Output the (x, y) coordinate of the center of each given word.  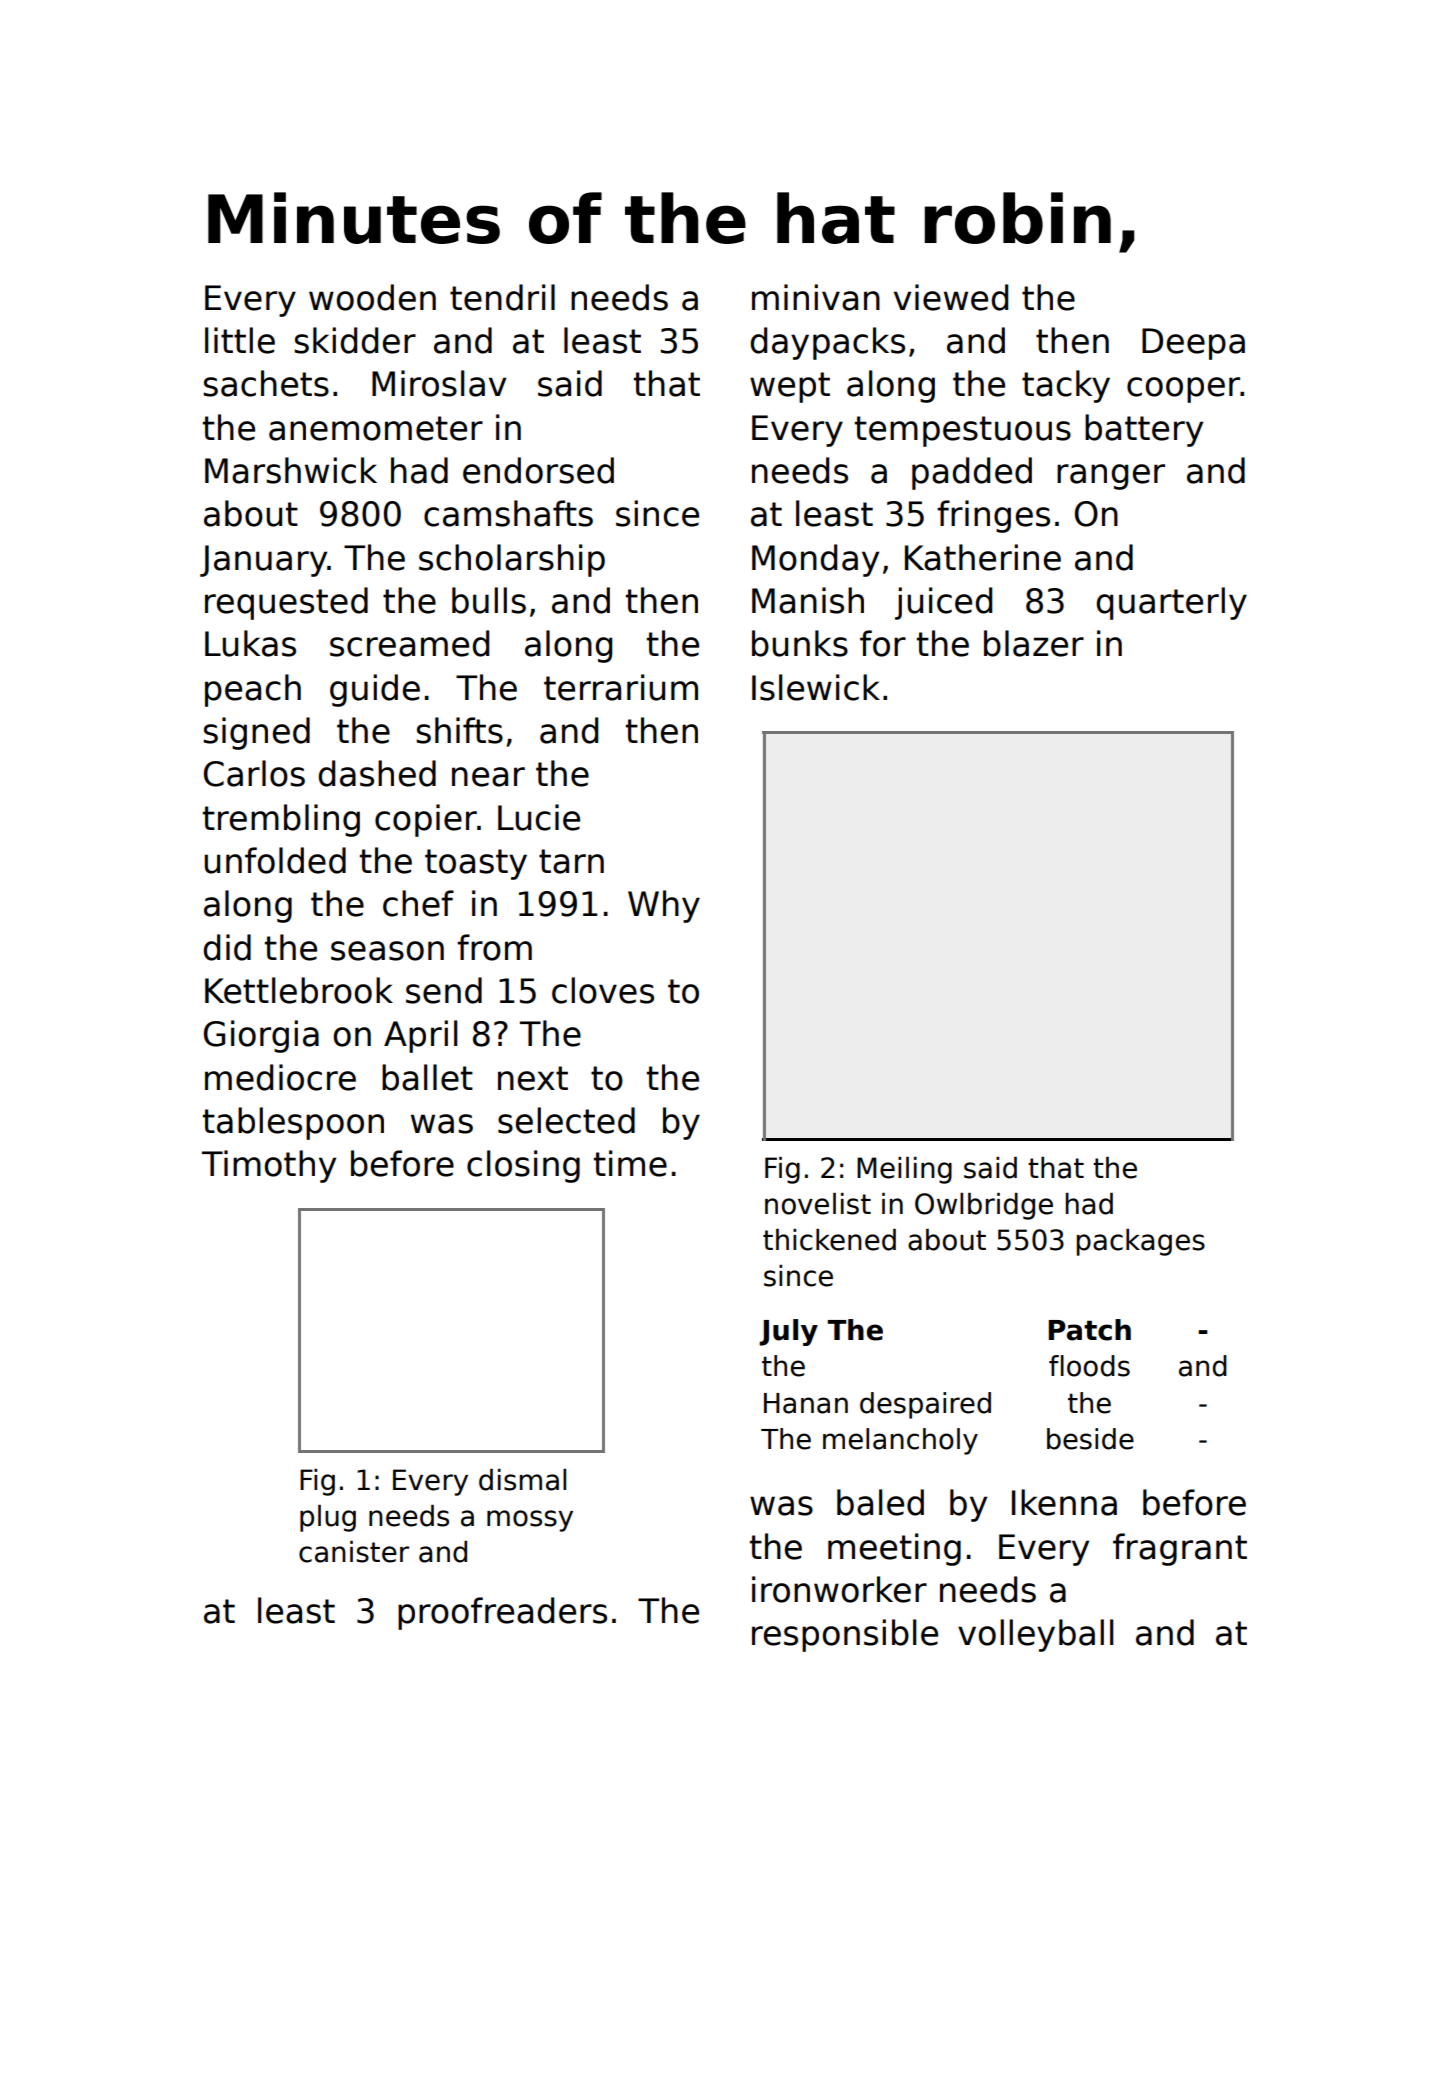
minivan (816, 297)
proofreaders (502, 1613)
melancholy (900, 1441)
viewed (951, 297)
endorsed (538, 470)
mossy (530, 1521)
